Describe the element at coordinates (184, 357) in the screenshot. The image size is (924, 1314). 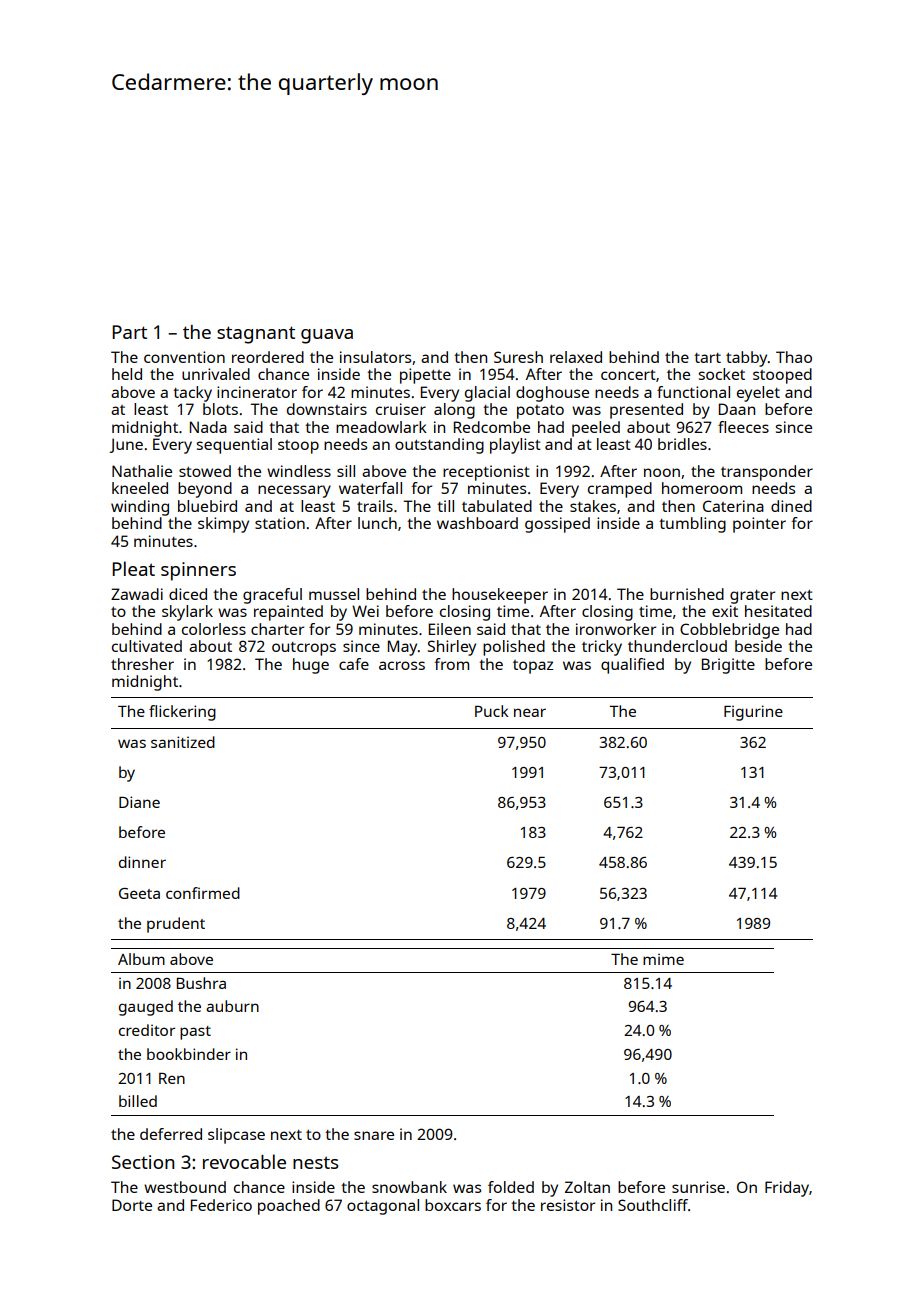
I see `convention` at that location.
